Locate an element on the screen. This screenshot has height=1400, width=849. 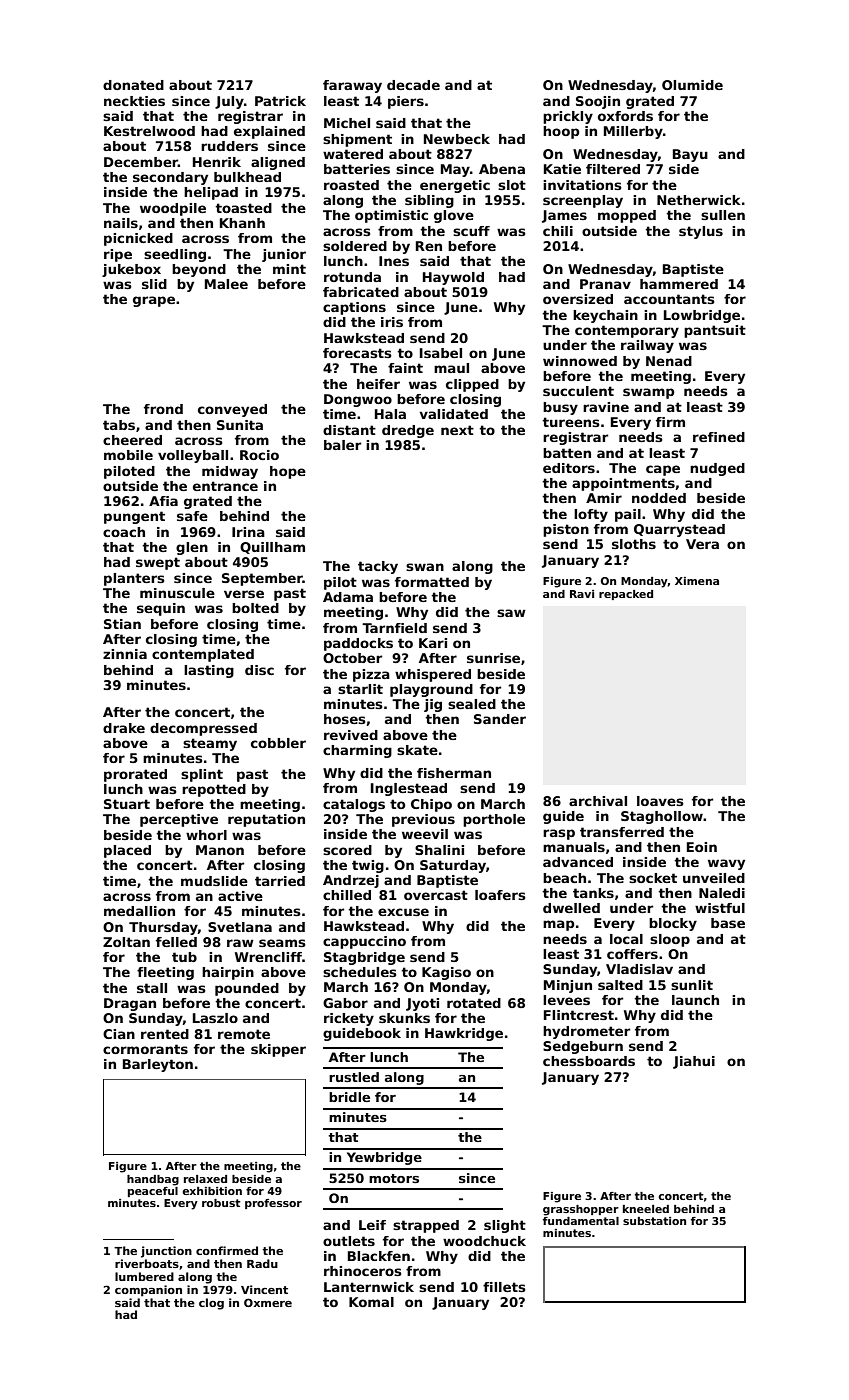
watered is located at coordinates (353, 154).
